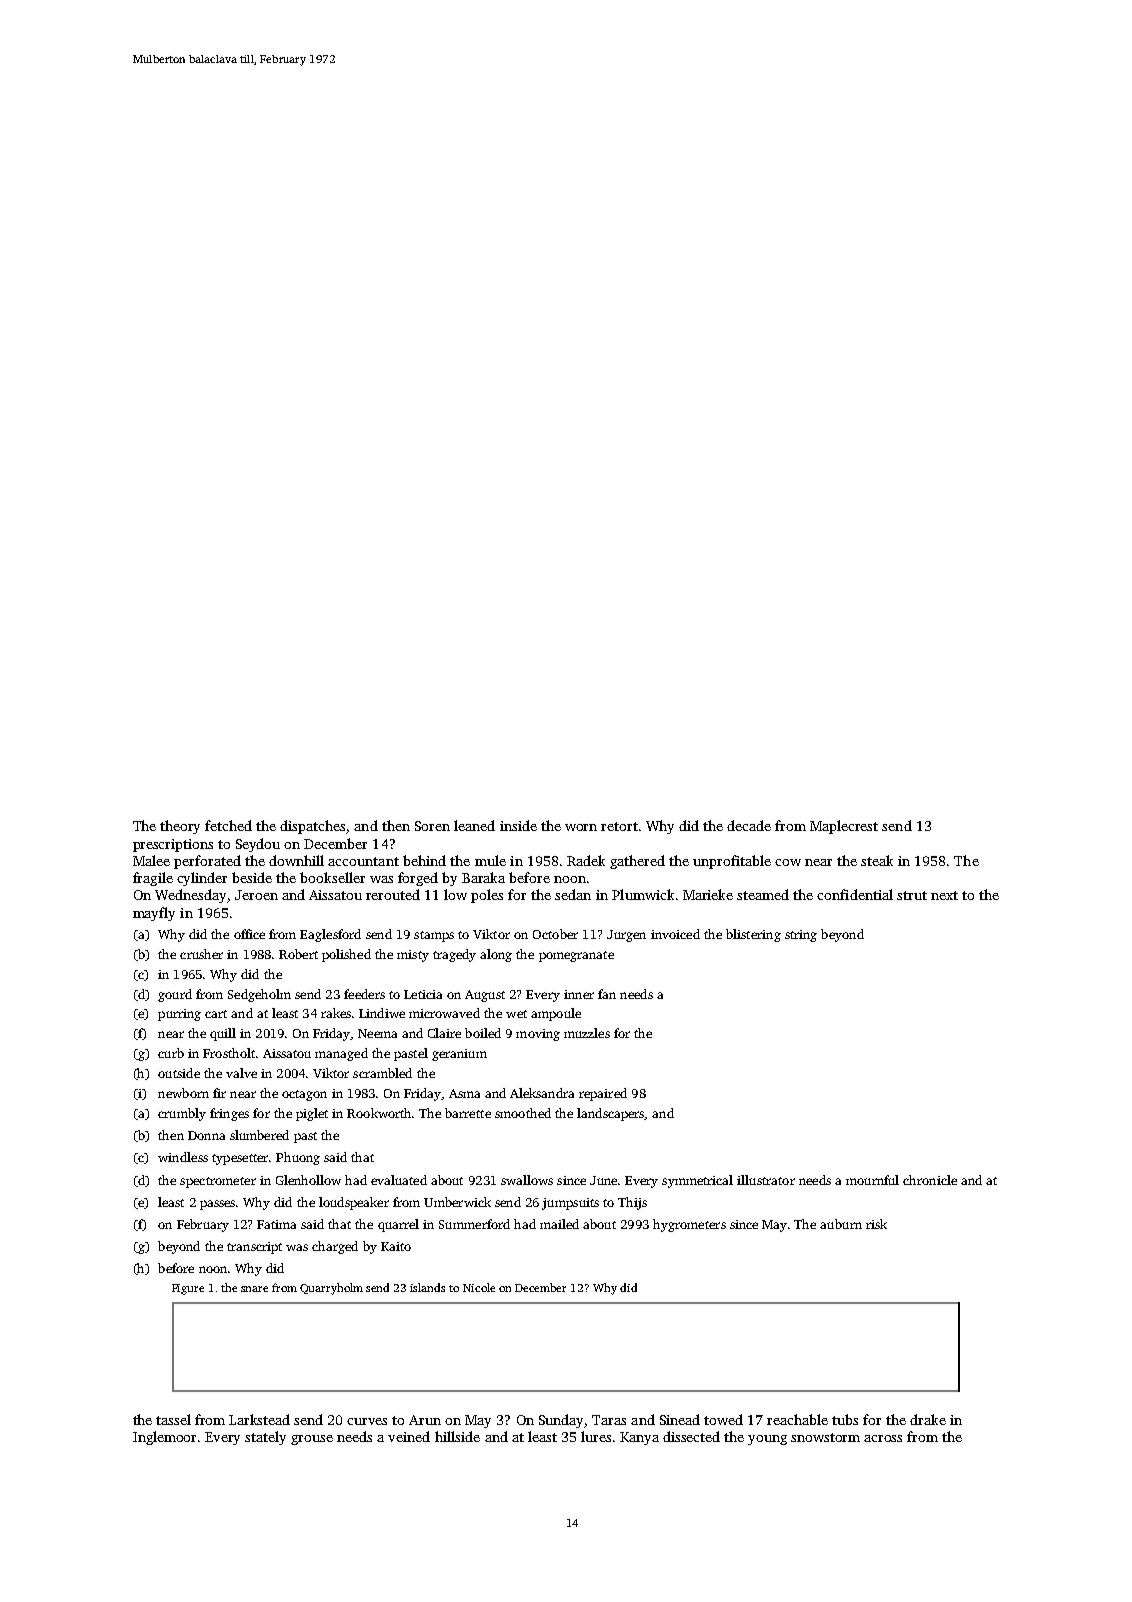  What do you see at coordinates (801, 936) in the image?
I see `string` at bounding box center [801, 936].
